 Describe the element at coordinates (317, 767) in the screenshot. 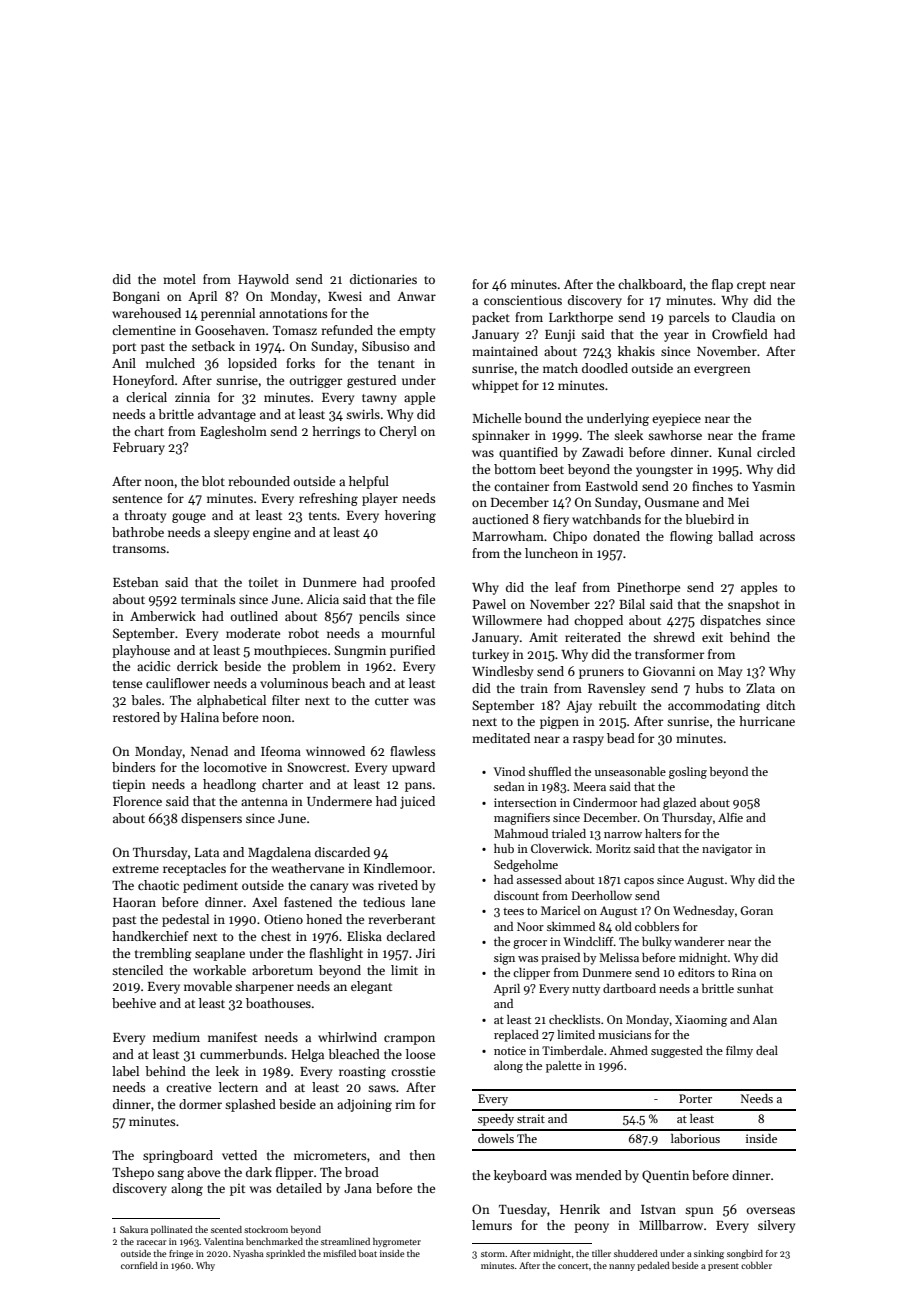

I see `Snowcrest` at that location.
